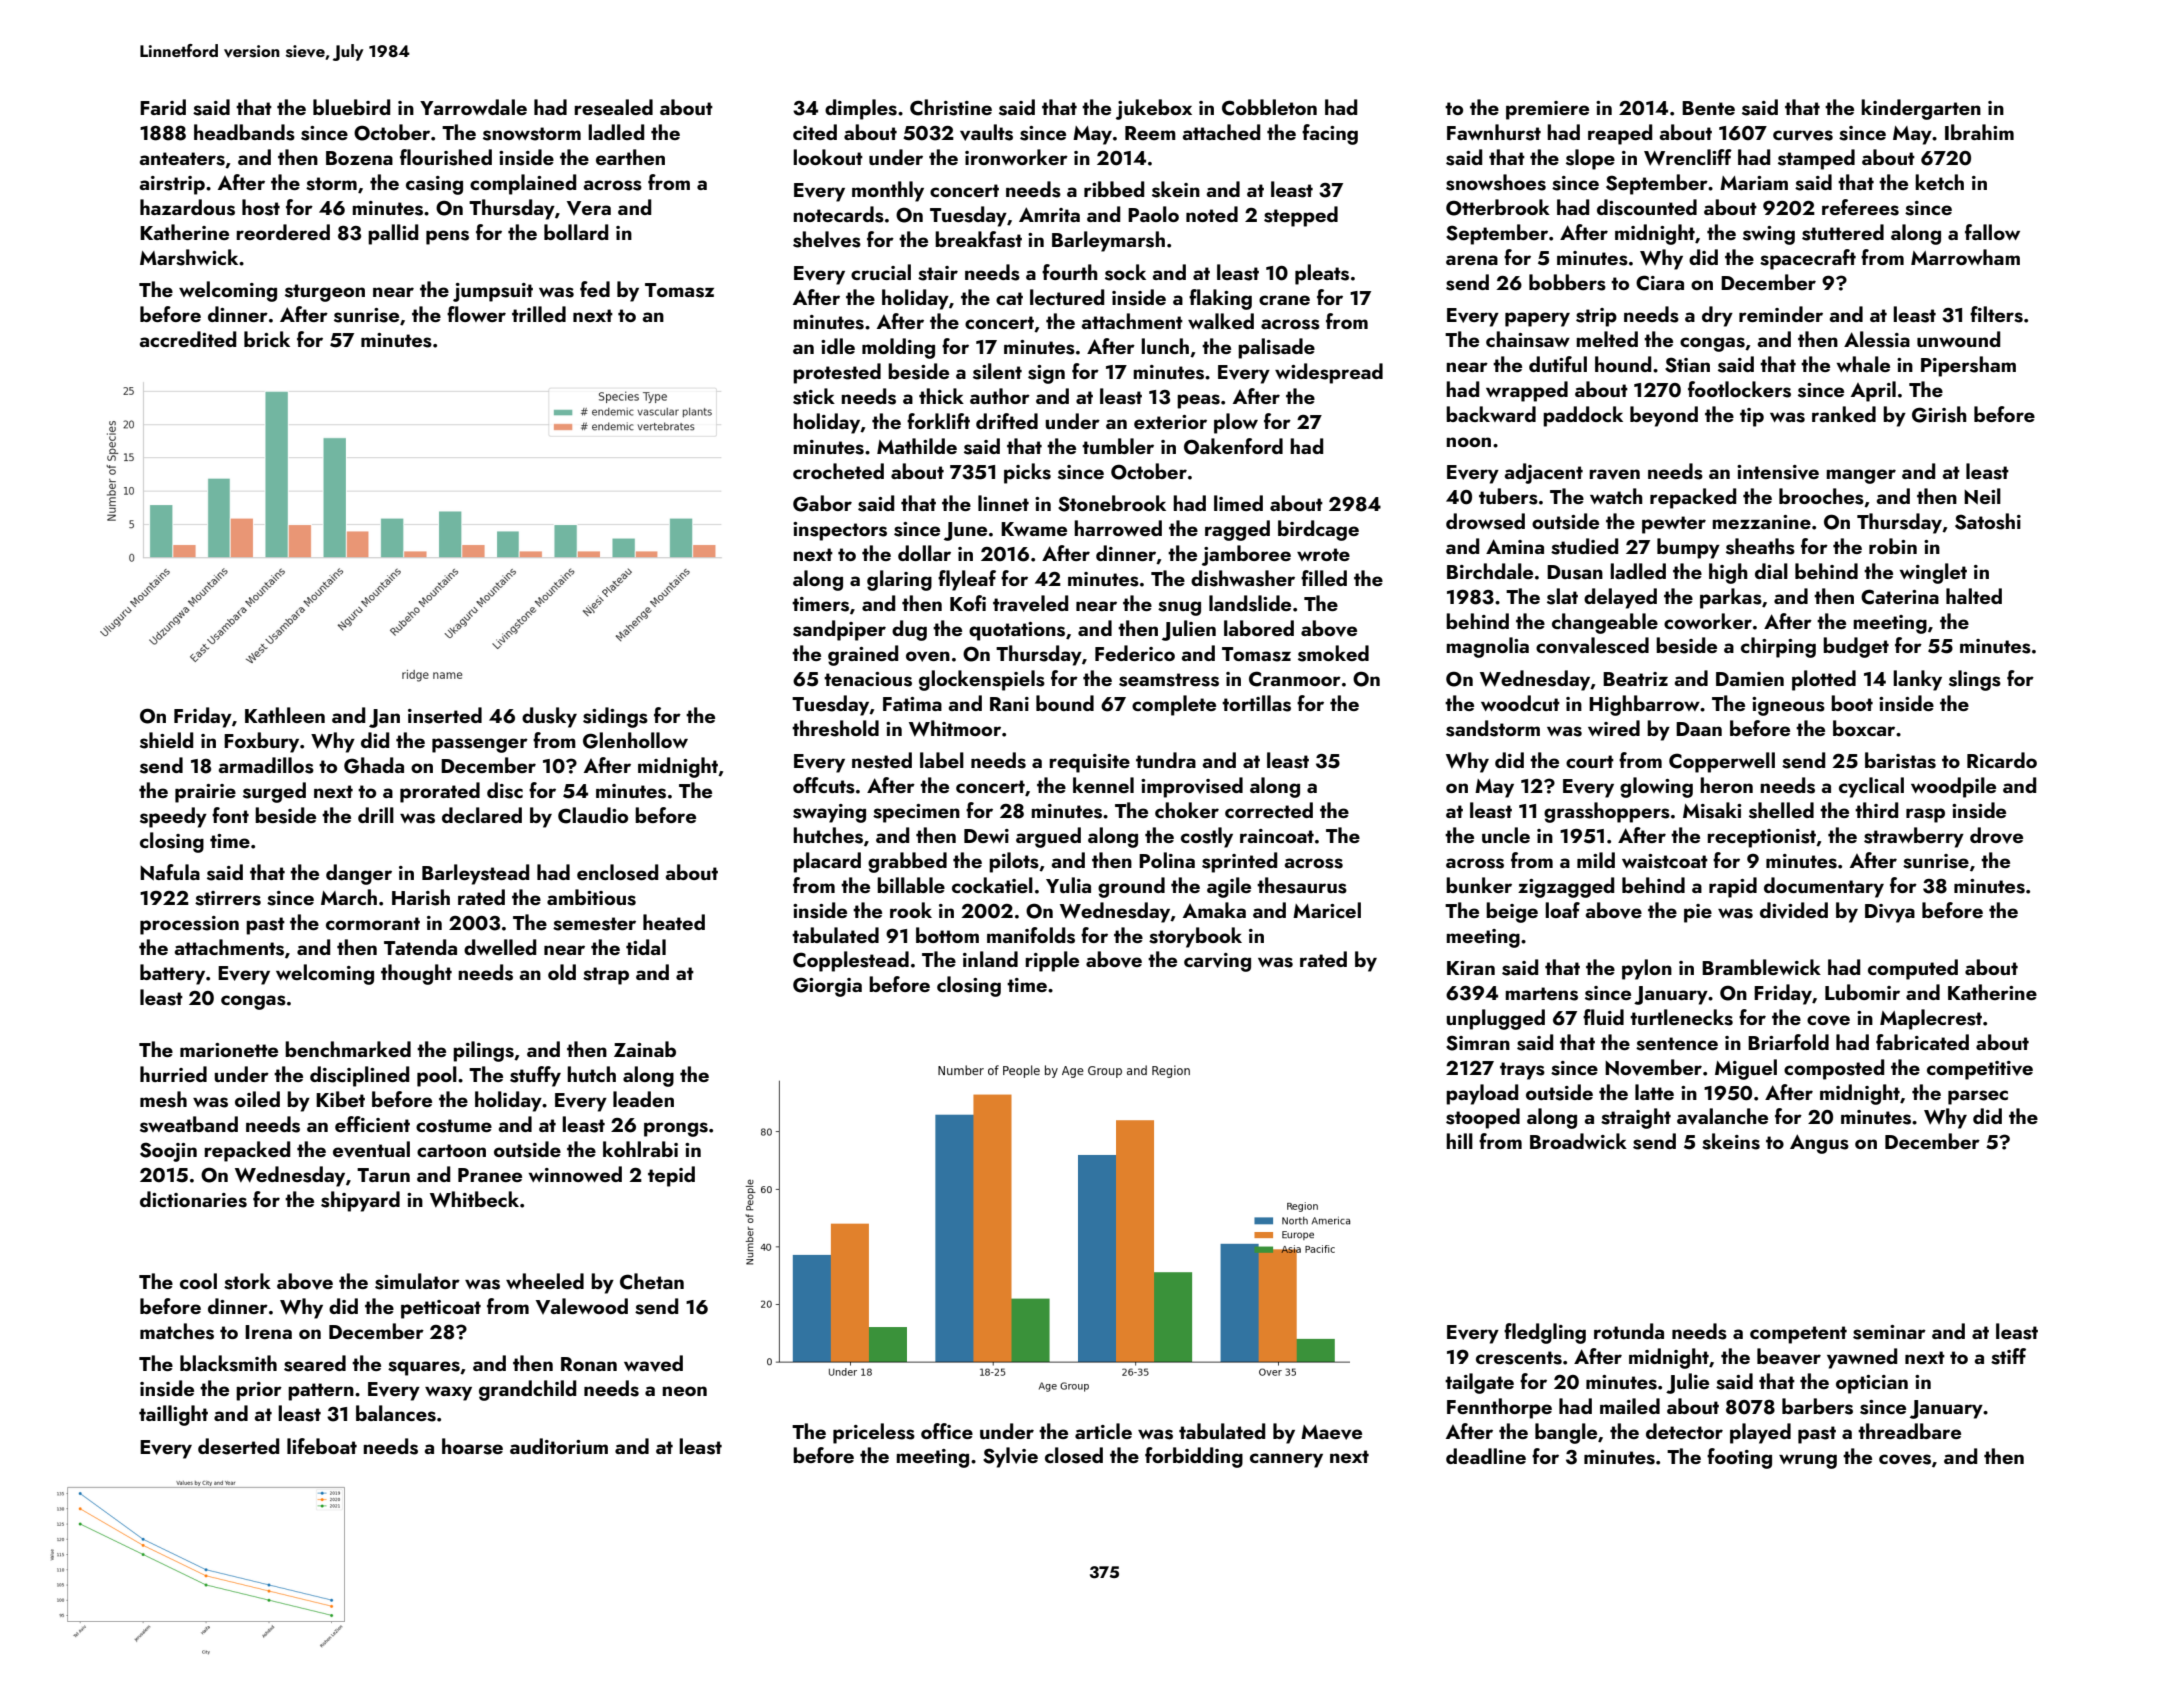  What do you see at coordinates (473, 107) in the screenshot?
I see `Yarrowdale` at bounding box center [473, 107].
